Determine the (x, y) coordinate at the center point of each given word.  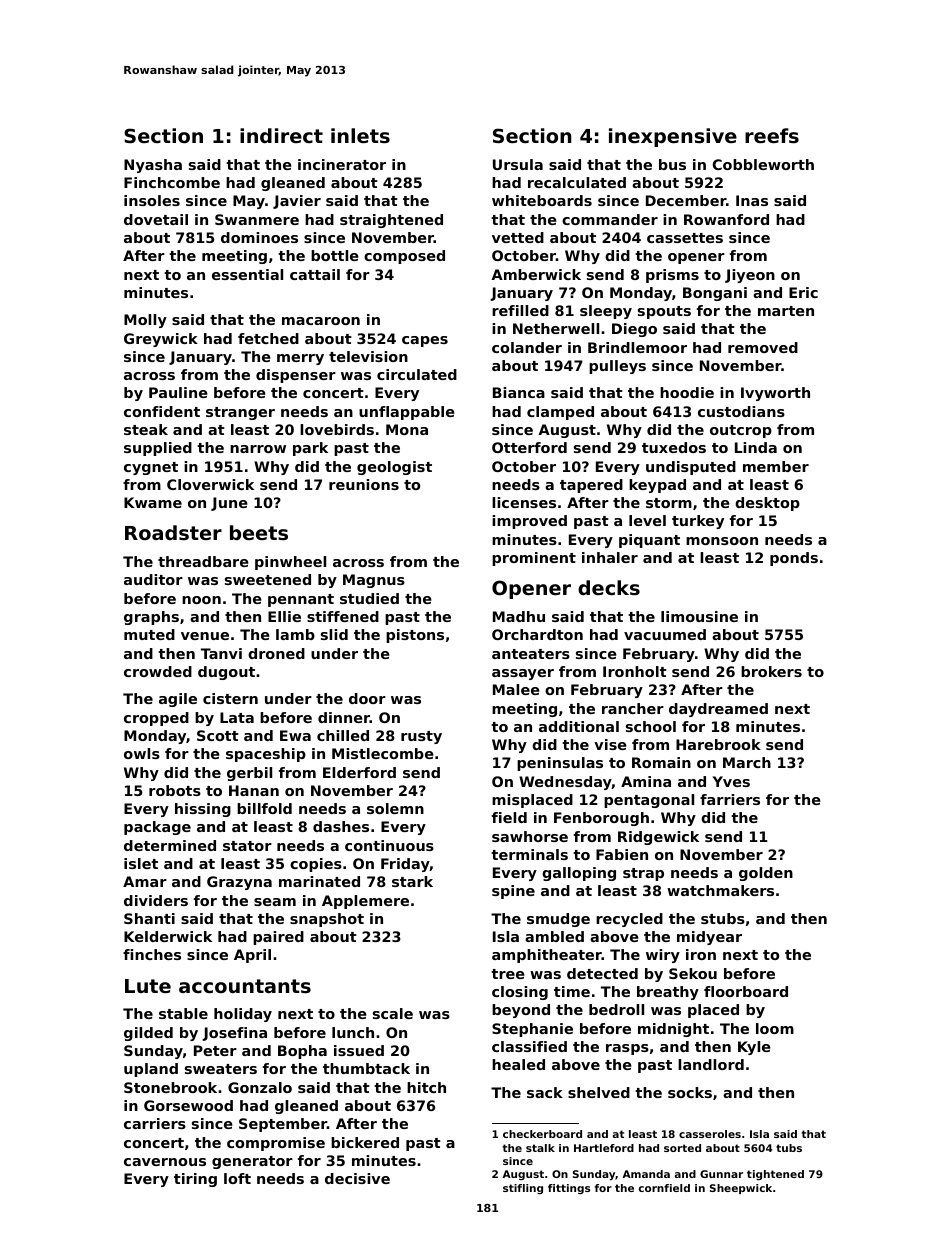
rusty (421, 737)
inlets (360, 135)
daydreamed (718, 710)
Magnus (374, 581)
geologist (394, 468)
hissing (203, 810)
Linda (756, 447)
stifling (523, 1189)
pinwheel (290, 563)
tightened (775, 1175)
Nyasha (153, 166)
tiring (195, 1180)
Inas (752, 200)
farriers (730, 799)
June (229, 504)
